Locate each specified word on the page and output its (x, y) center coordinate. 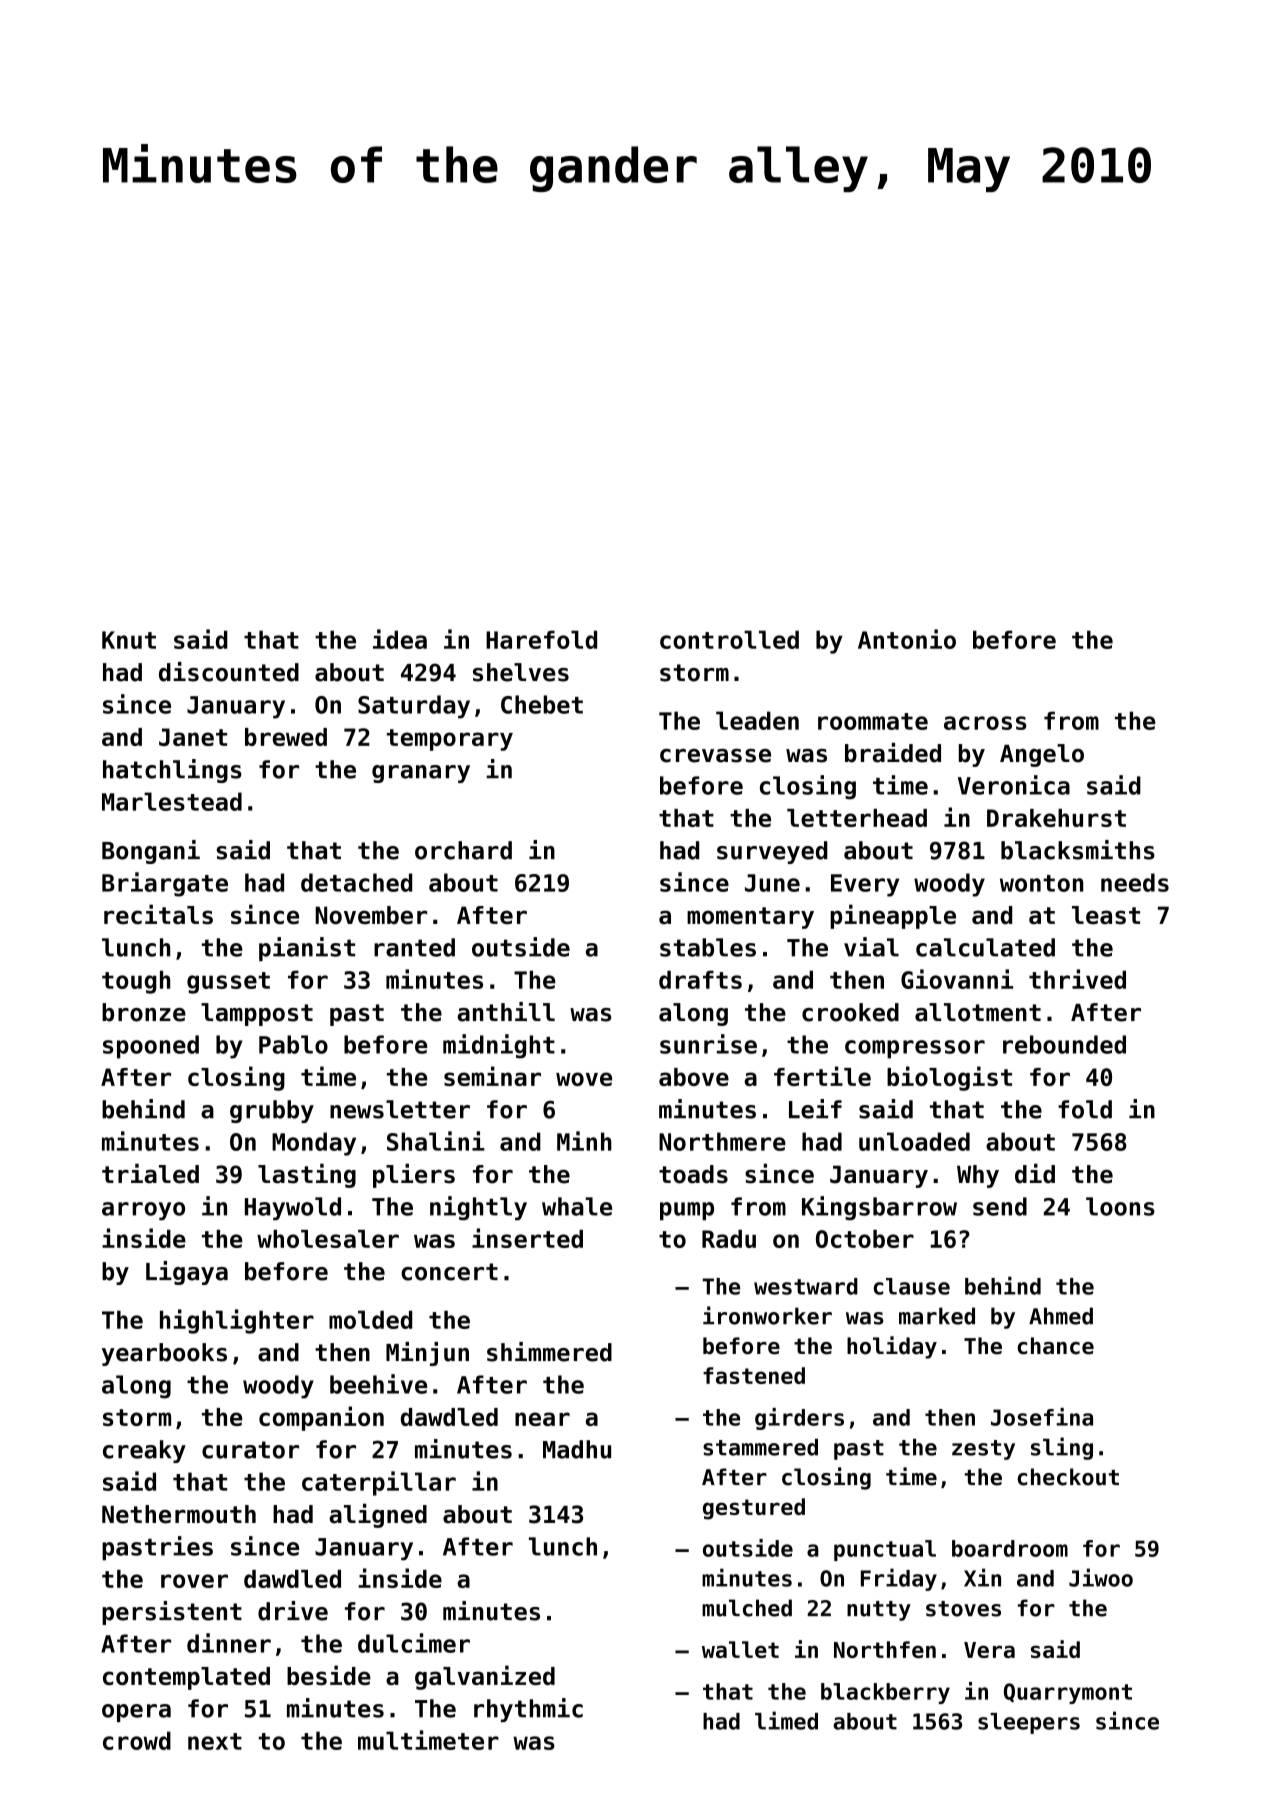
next (215, 1741)
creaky (144, 1451)
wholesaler (328, 1239)
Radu (729, 1239)
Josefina (1042, 1417)
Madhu (577, 1449)
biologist (949, 1078)
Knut (129, 640)
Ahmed (1061, 1316)
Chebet (542, 704)
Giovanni (957, 979)
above (694, 1077)
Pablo (293, 1044)
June (772, 883)
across (985, 723)
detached (356, 882)
